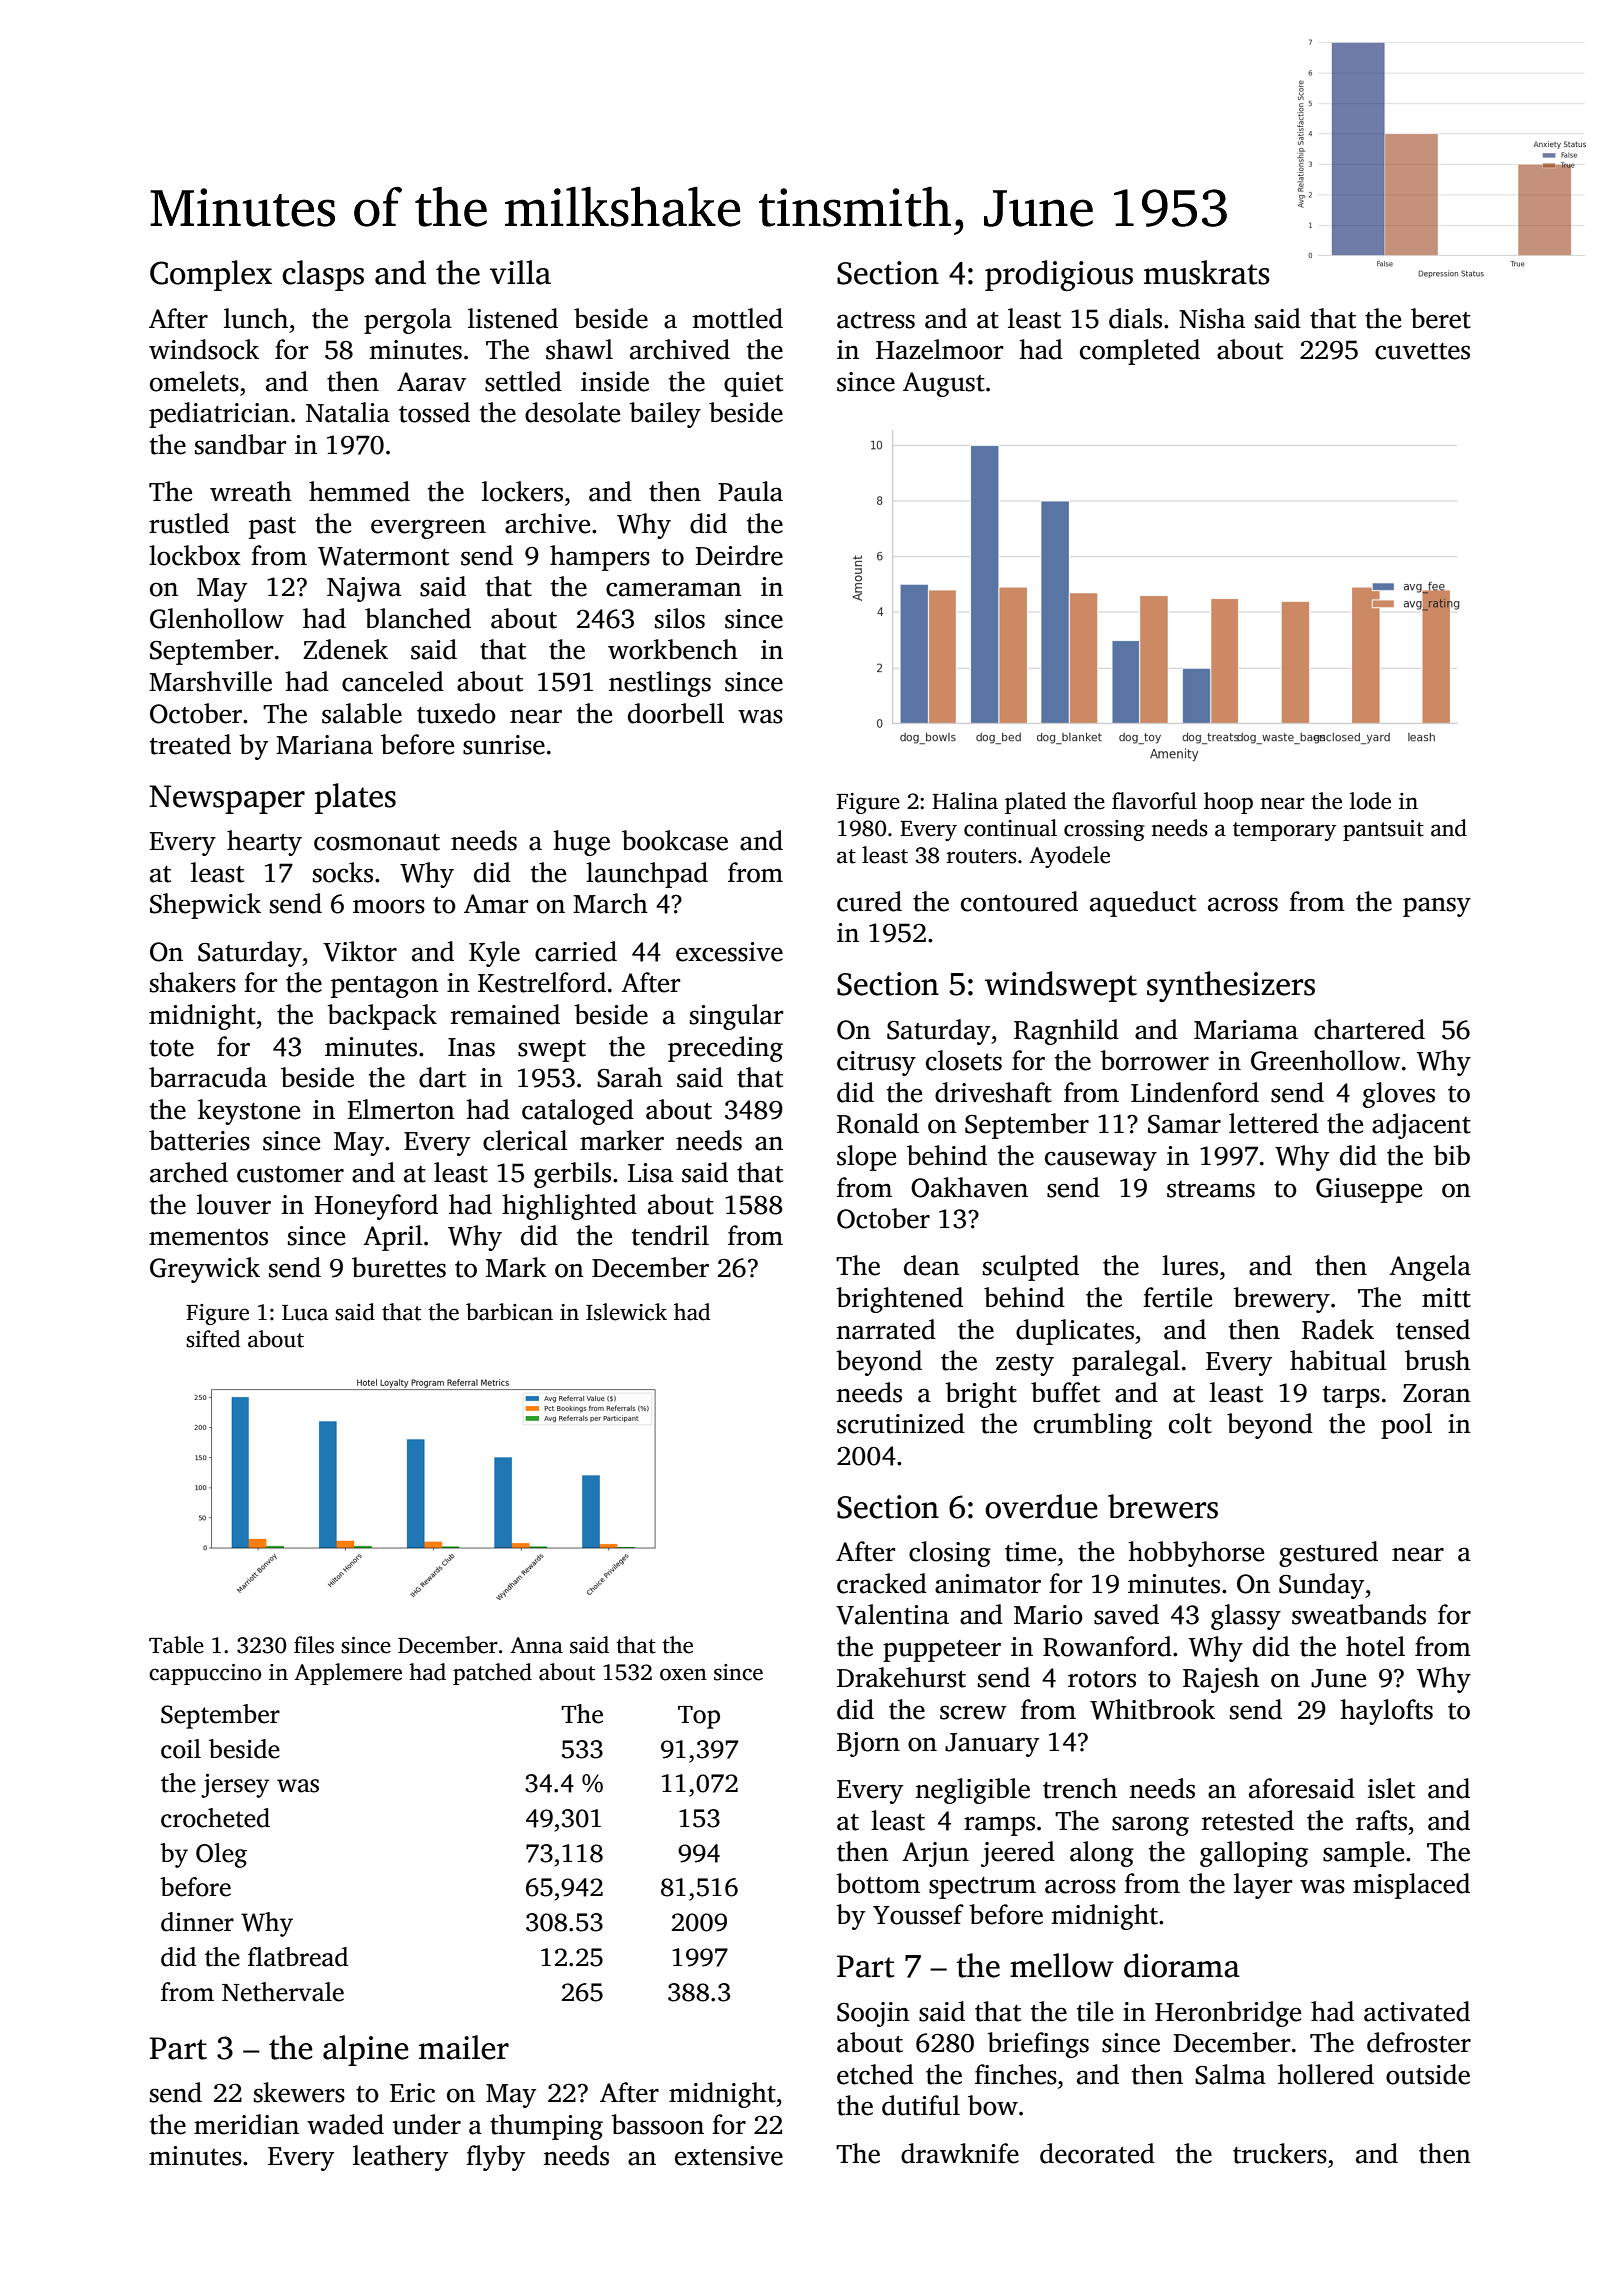 The image size is (1620, 2292). What do you see at coordinates (464, 2047) in the screenshot?
I see `mailer` at bounding box center [464, 2047].
